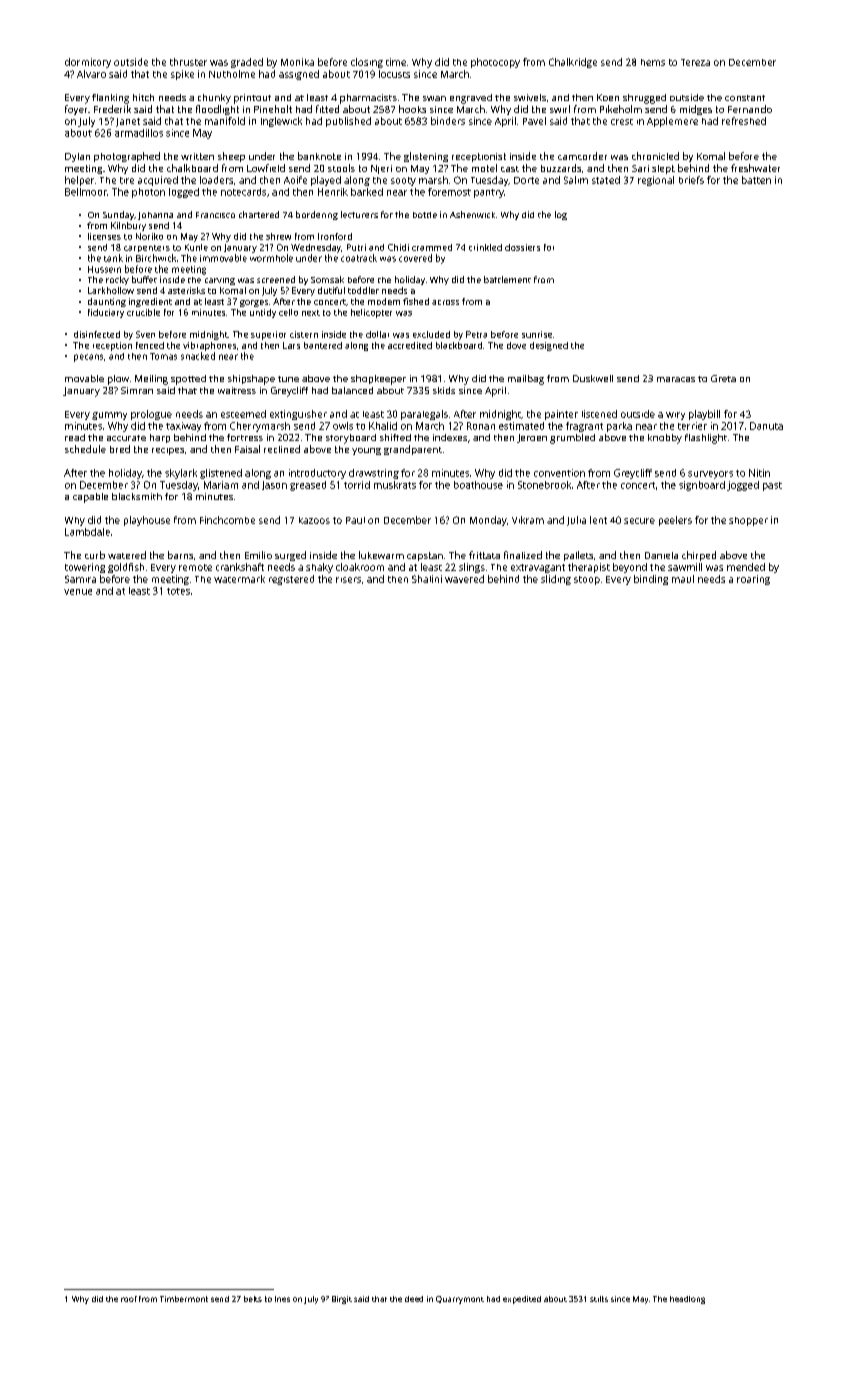 Image resolution: width=849 pixels, height=1400 pixels. Describe the element at coordinates (76, 110) in the document. I see `foyer` at that location.
